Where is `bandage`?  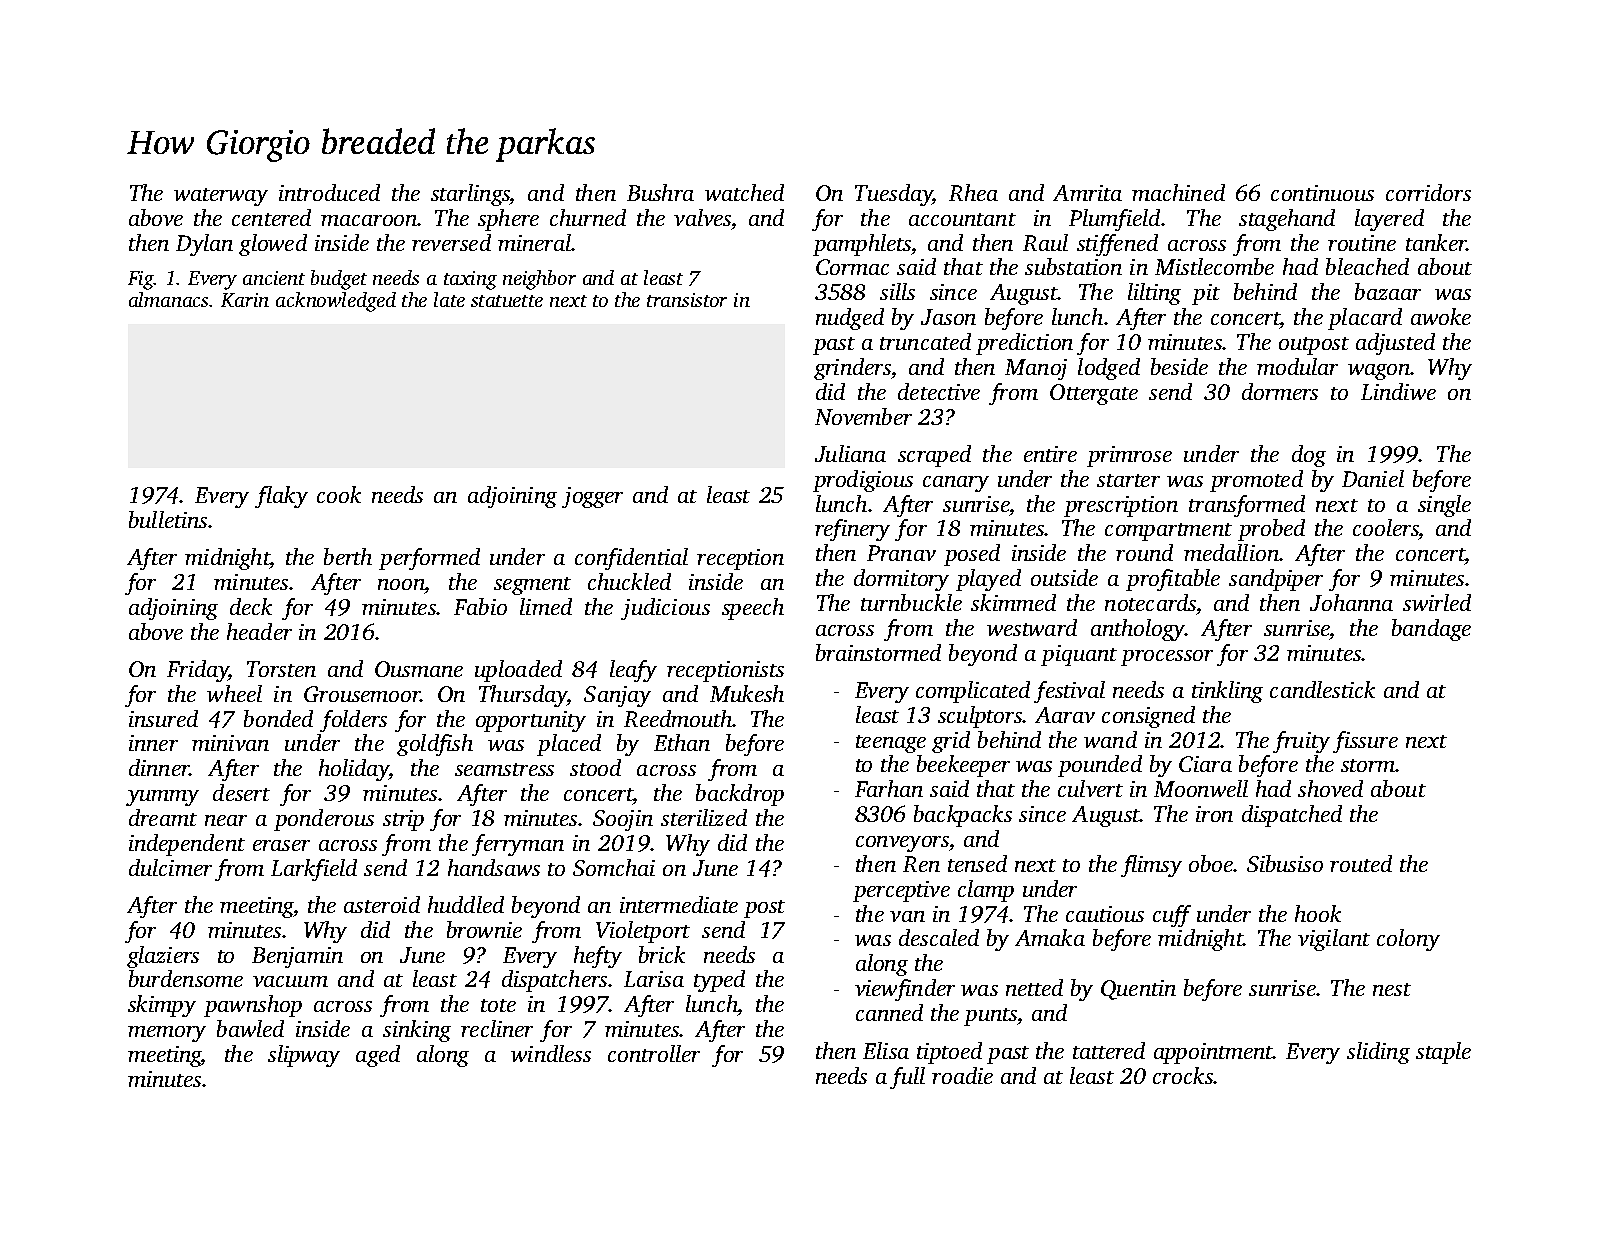
bandage is located at coordinates (1431, 630).
